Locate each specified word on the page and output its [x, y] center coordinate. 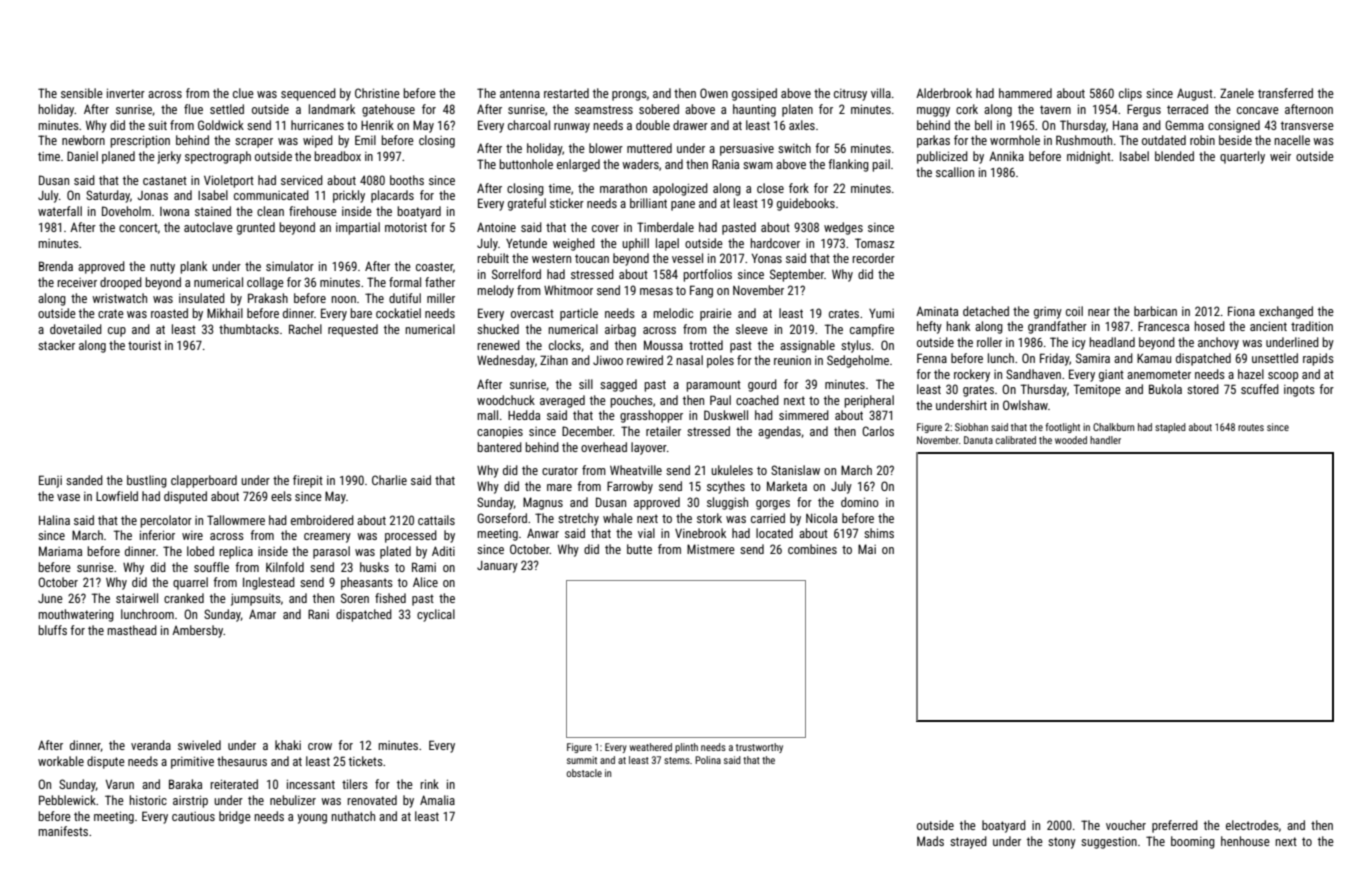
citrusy [850, 95]
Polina [708, 760]
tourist [144, 345]
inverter [126, 93]
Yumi [881, 313]
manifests [63, 831]
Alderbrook [944, 93]
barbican [1155, 311]
